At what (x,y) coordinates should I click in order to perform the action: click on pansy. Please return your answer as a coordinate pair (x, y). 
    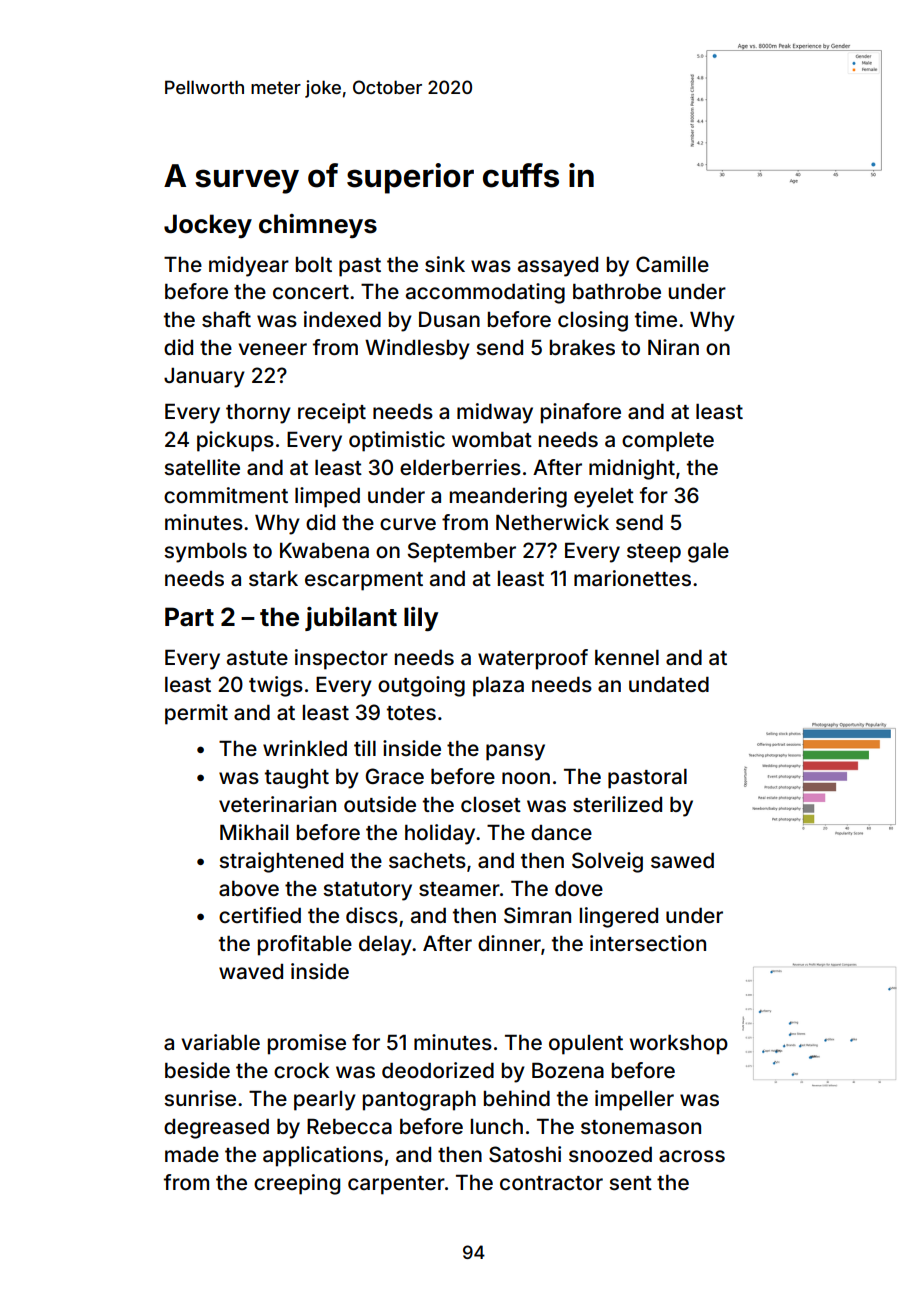
    Looking at the image, I should click on (515, 752).
